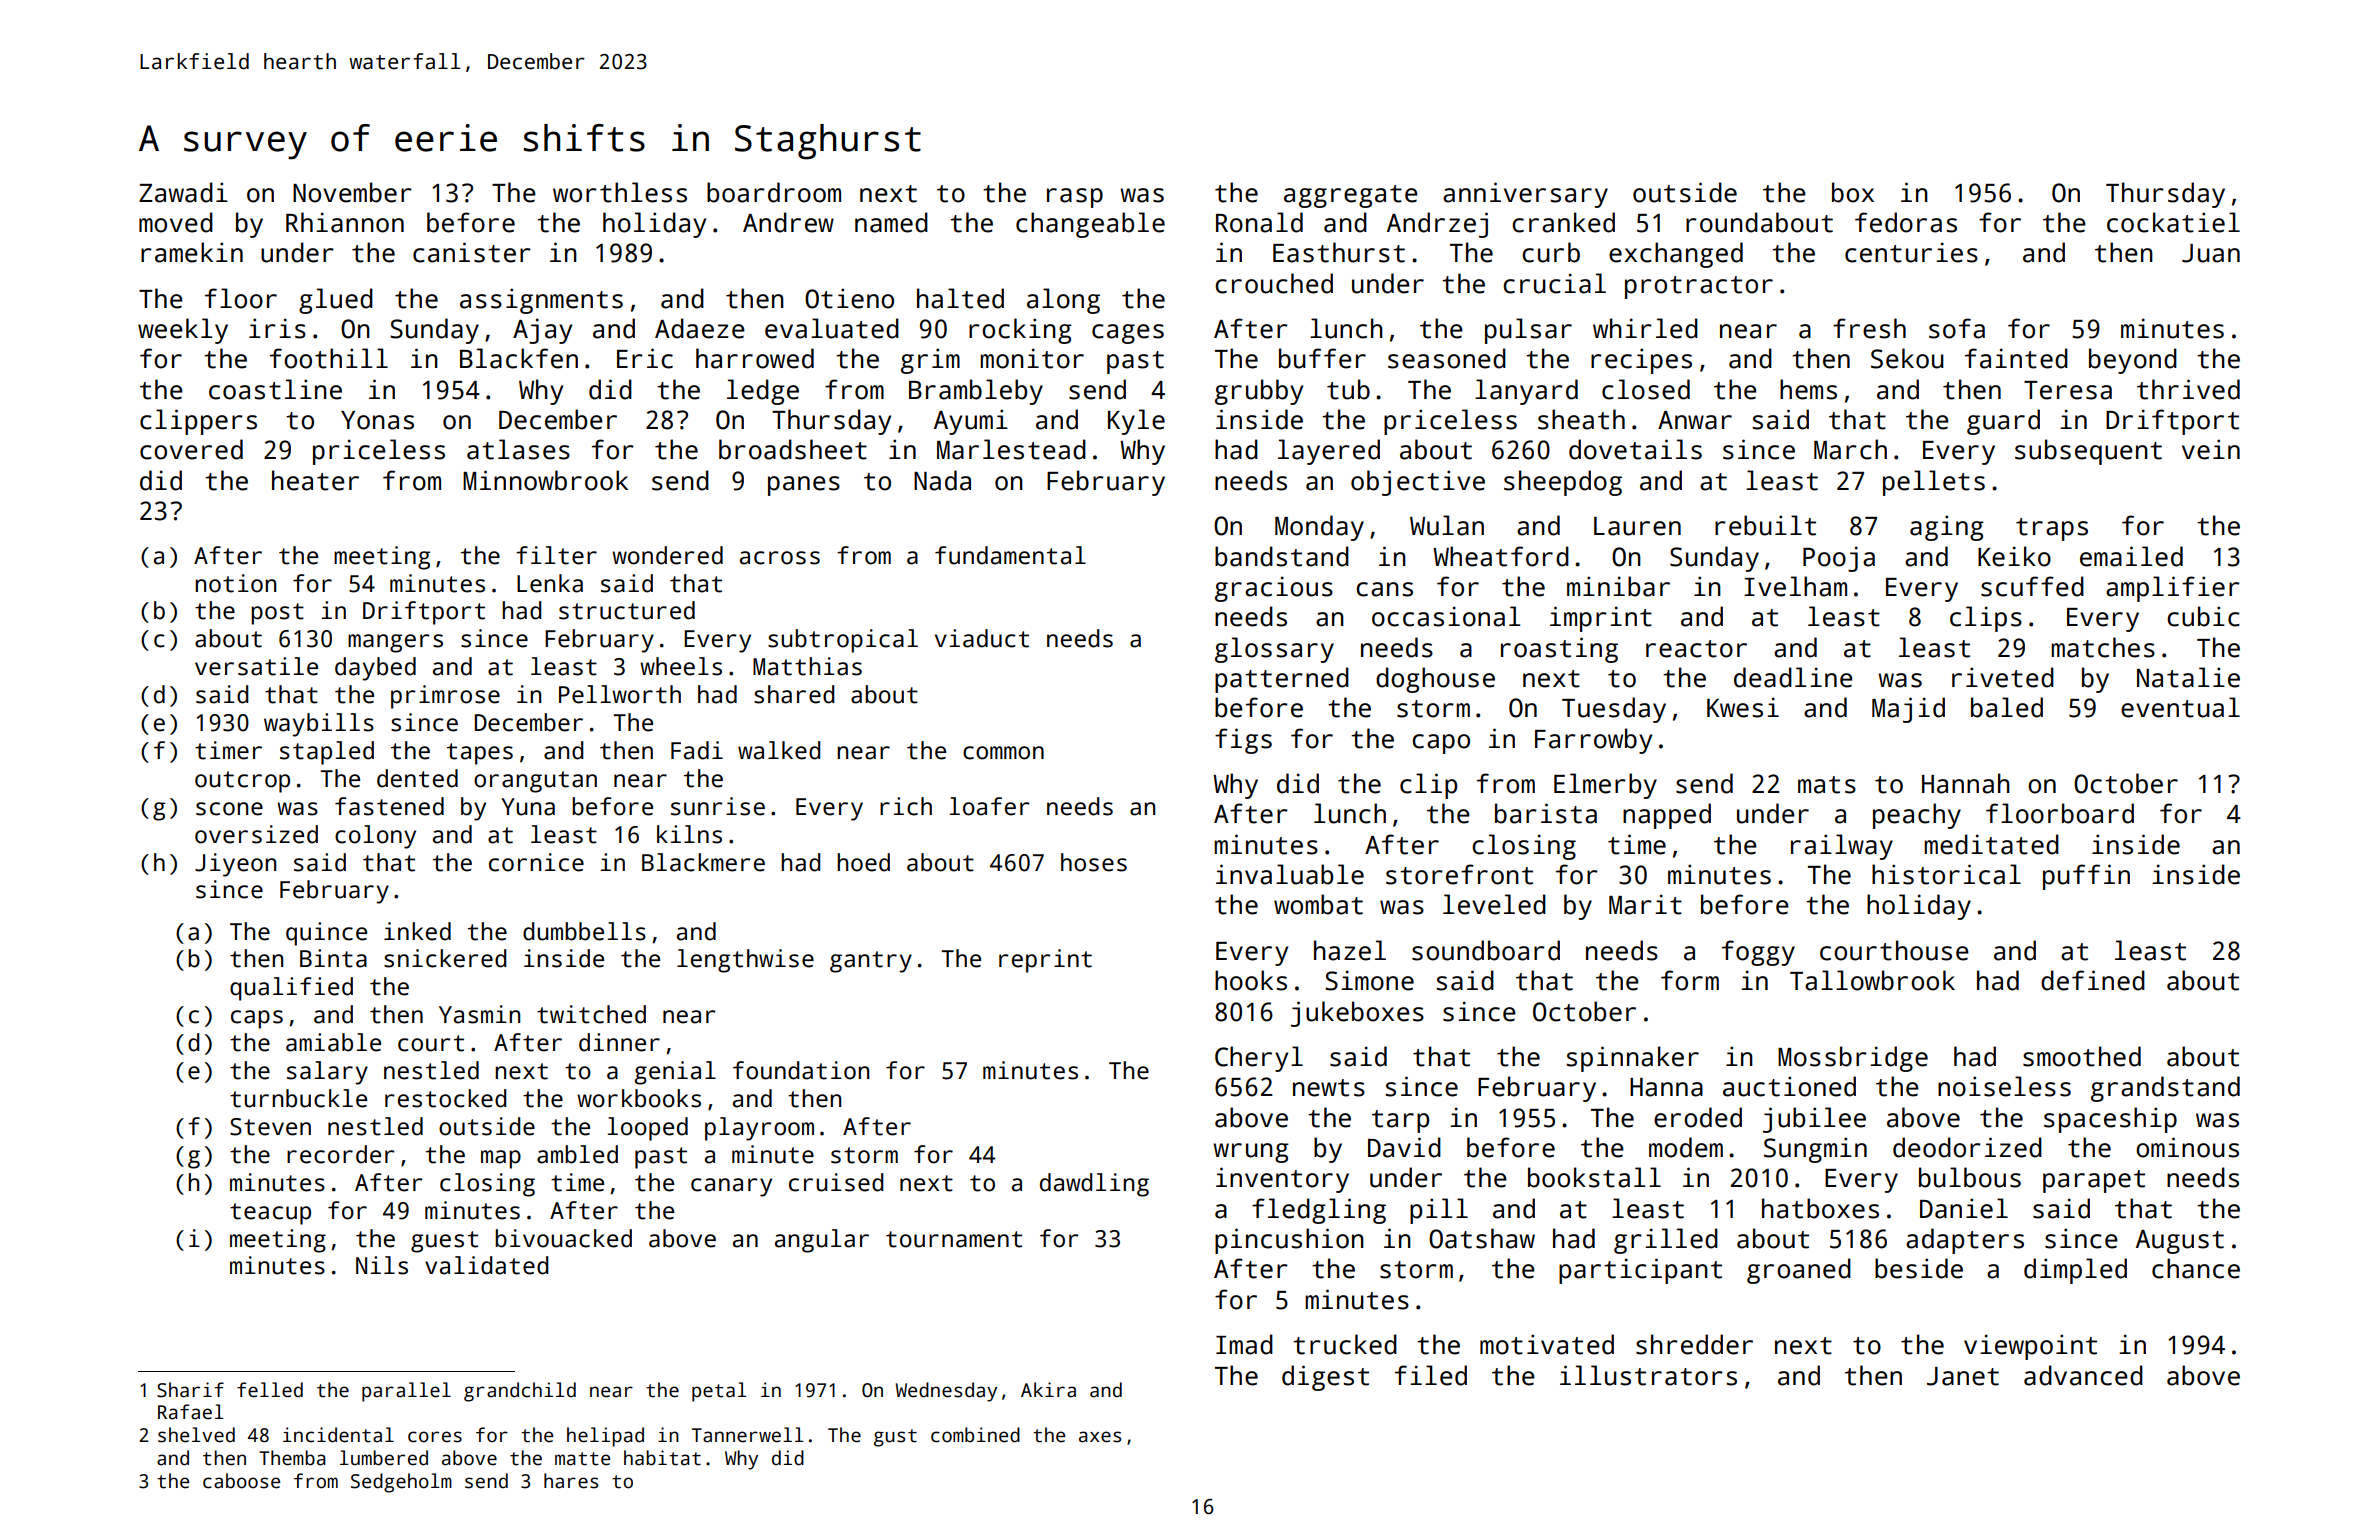  I want to click on caboose, so click(241, 1481).
